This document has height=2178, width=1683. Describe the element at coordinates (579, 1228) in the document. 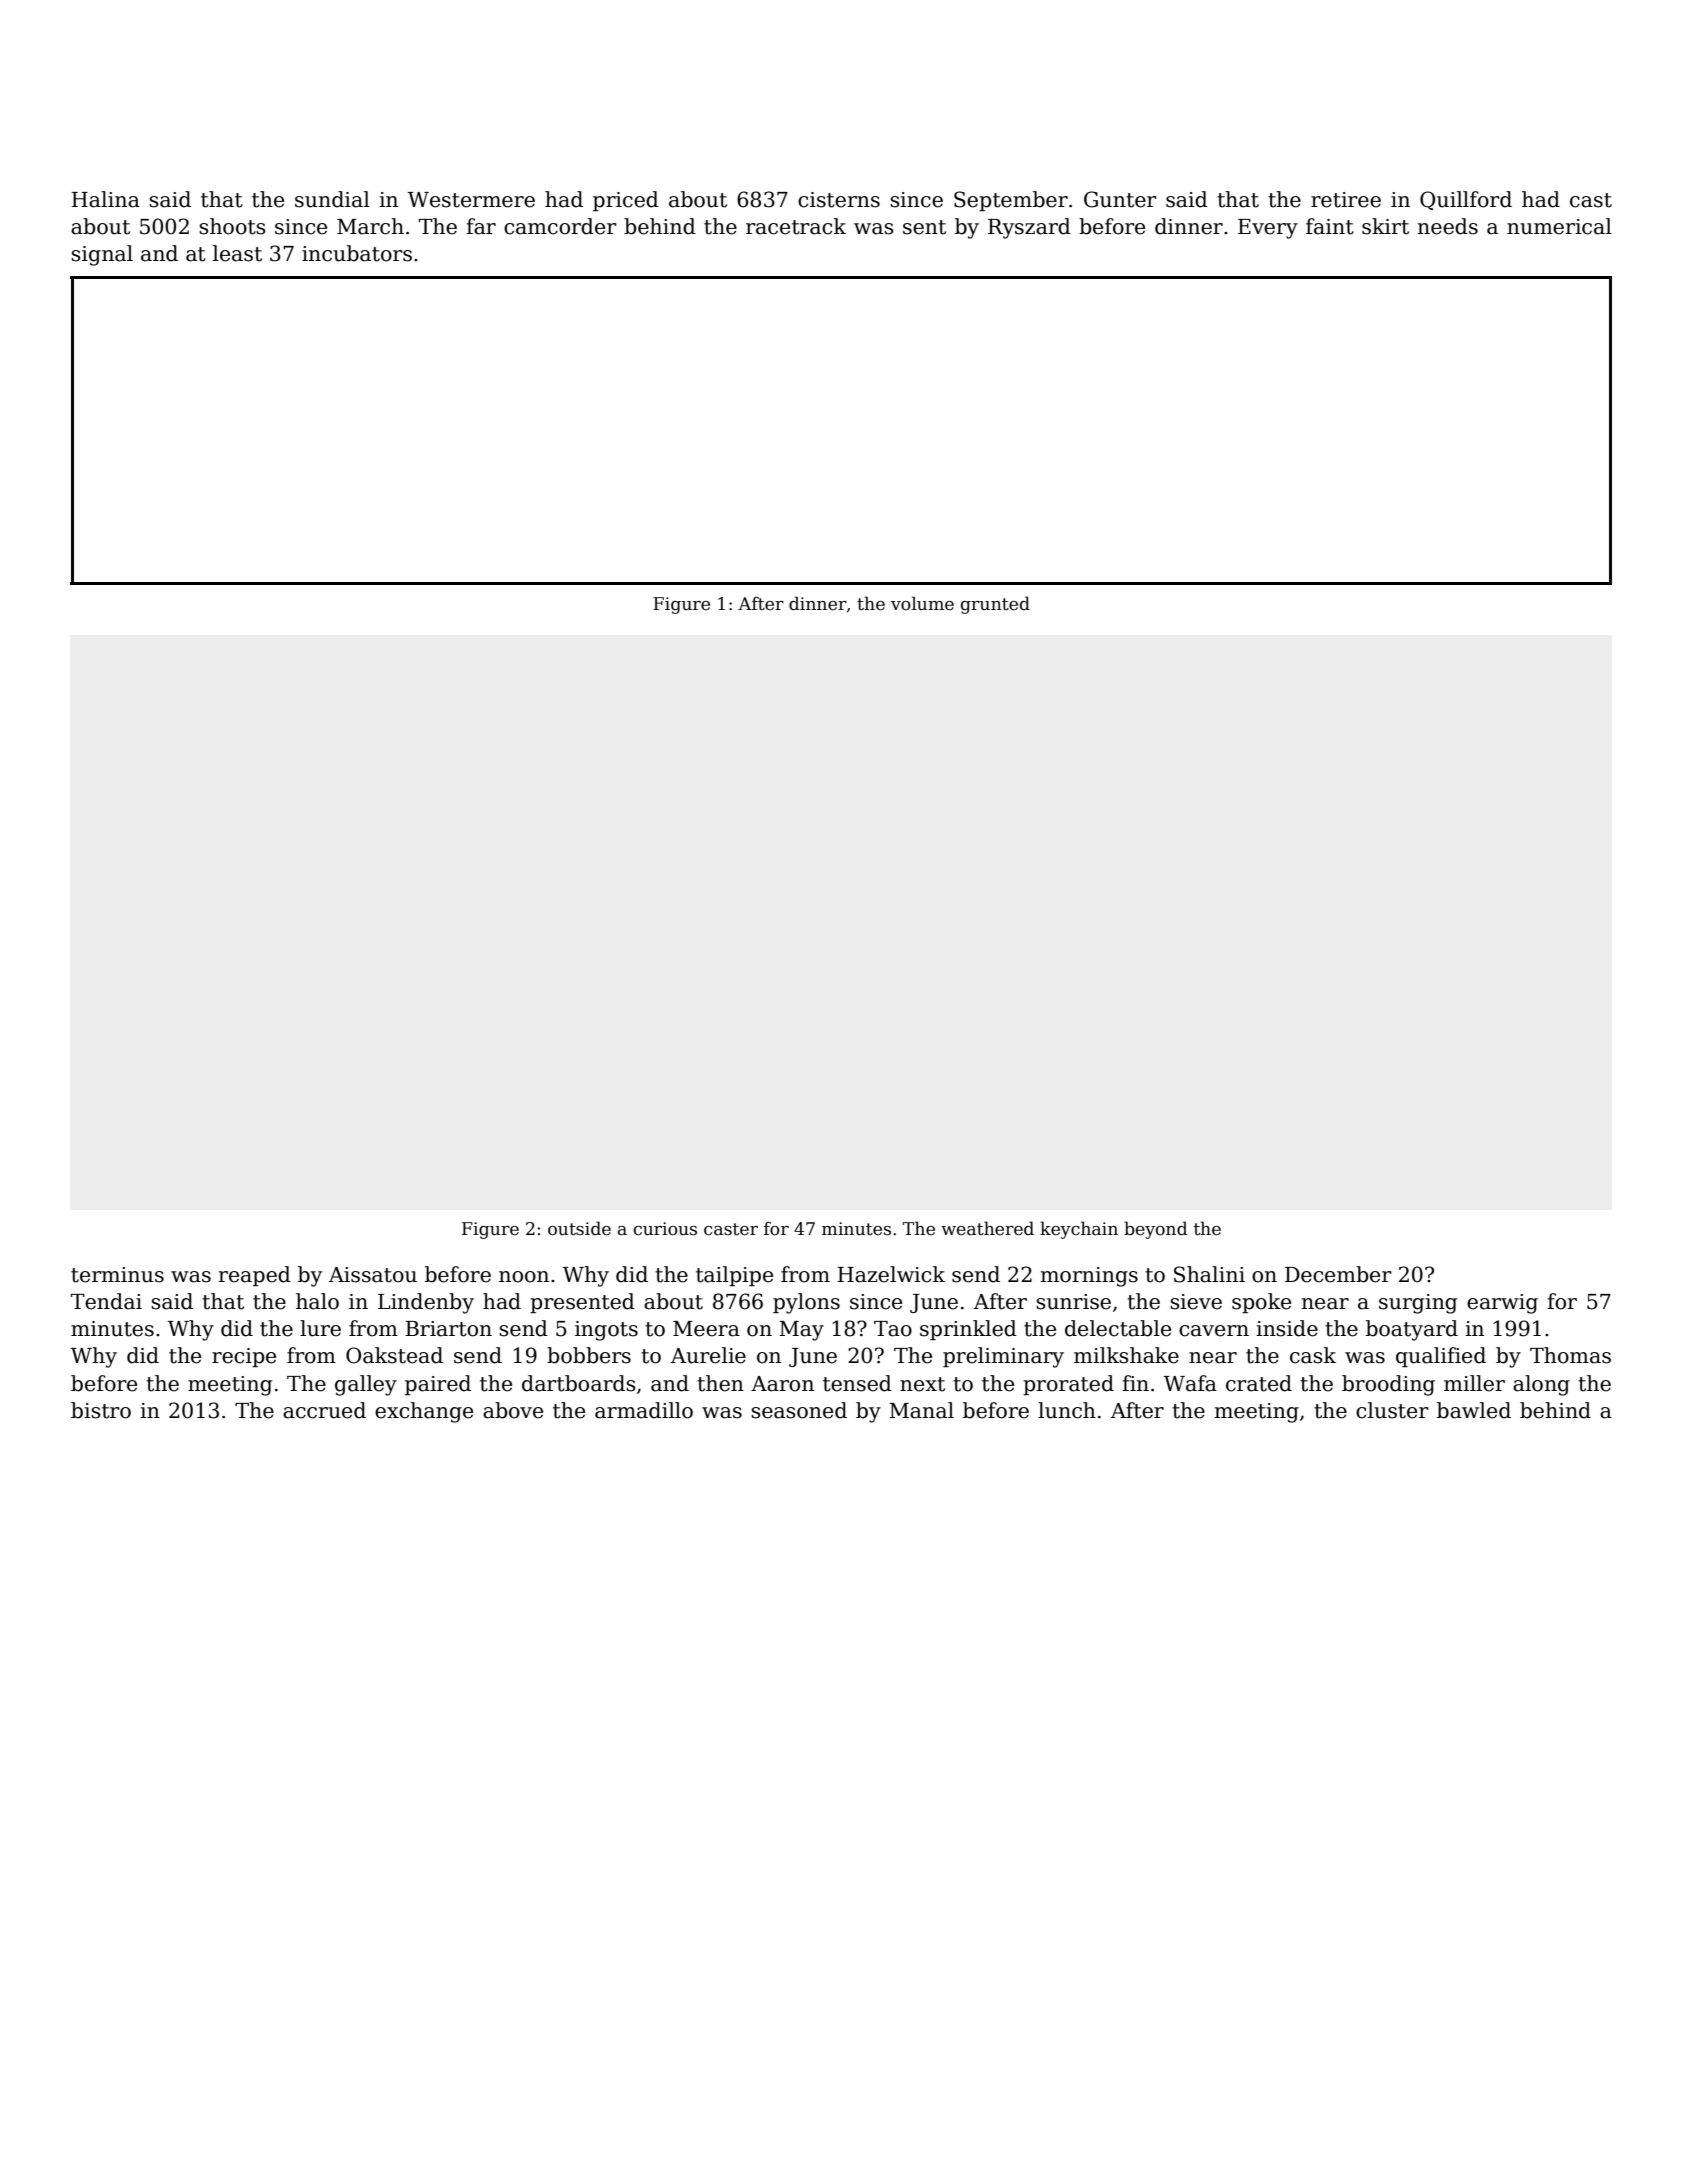

I see `outside` at that location.
